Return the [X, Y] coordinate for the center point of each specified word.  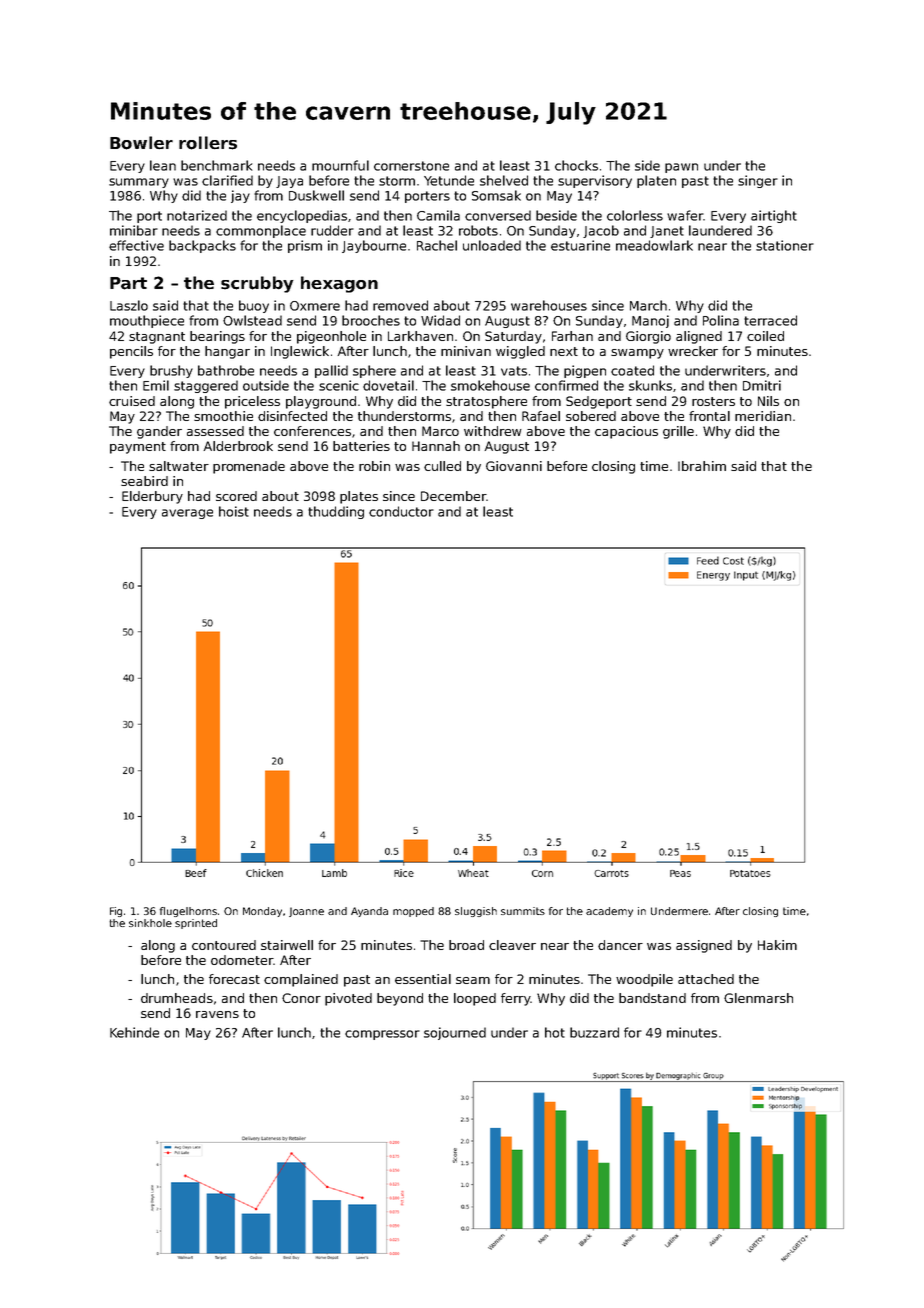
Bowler [141, 143]
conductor [401, 511]
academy [609, 912]
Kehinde [134, 1032]
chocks [576, 165]
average [187, 514]
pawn [681, 168]
